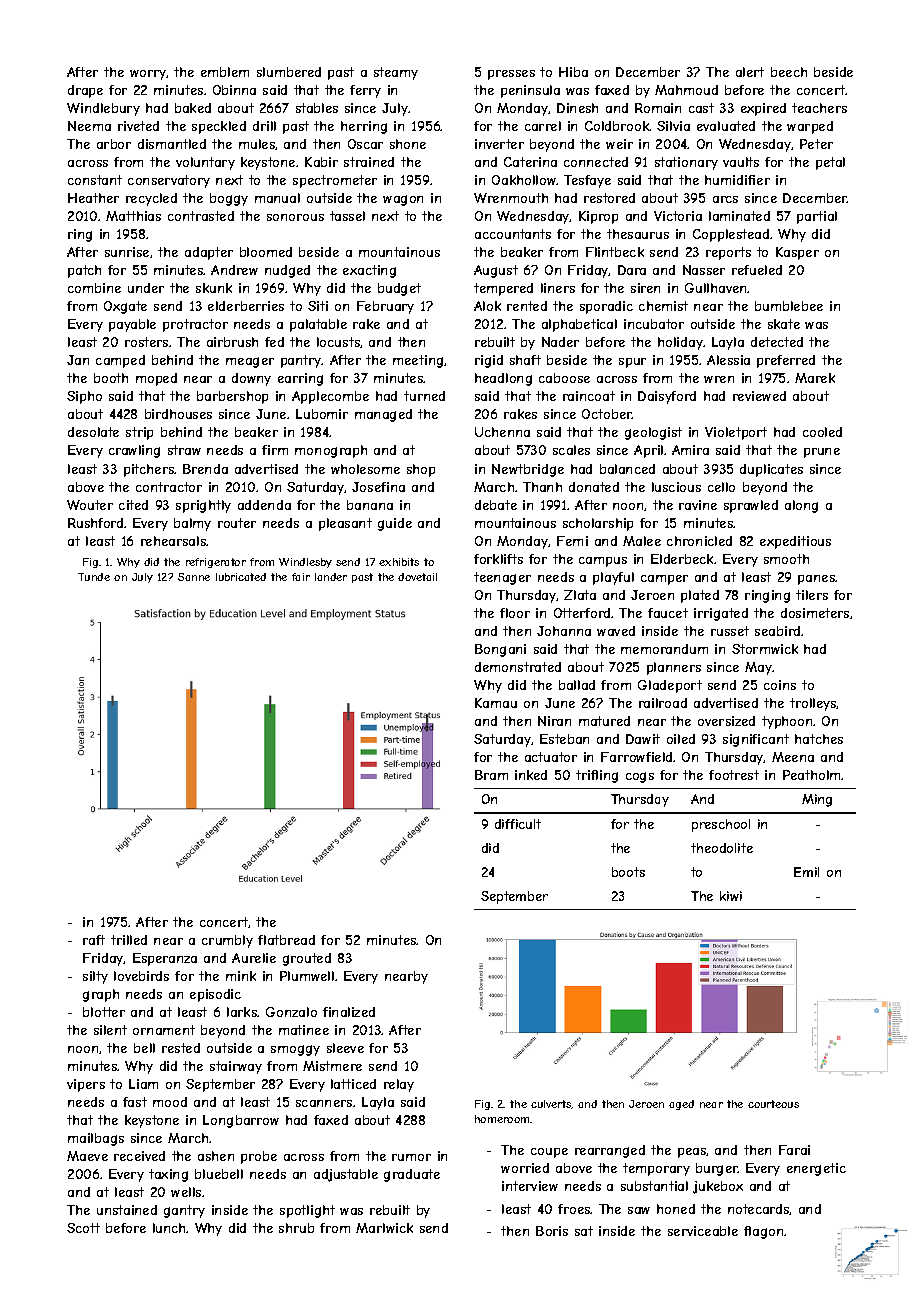 This screenshot has height=1308, width=924. I want to click on difficult, so click(518, 824).
